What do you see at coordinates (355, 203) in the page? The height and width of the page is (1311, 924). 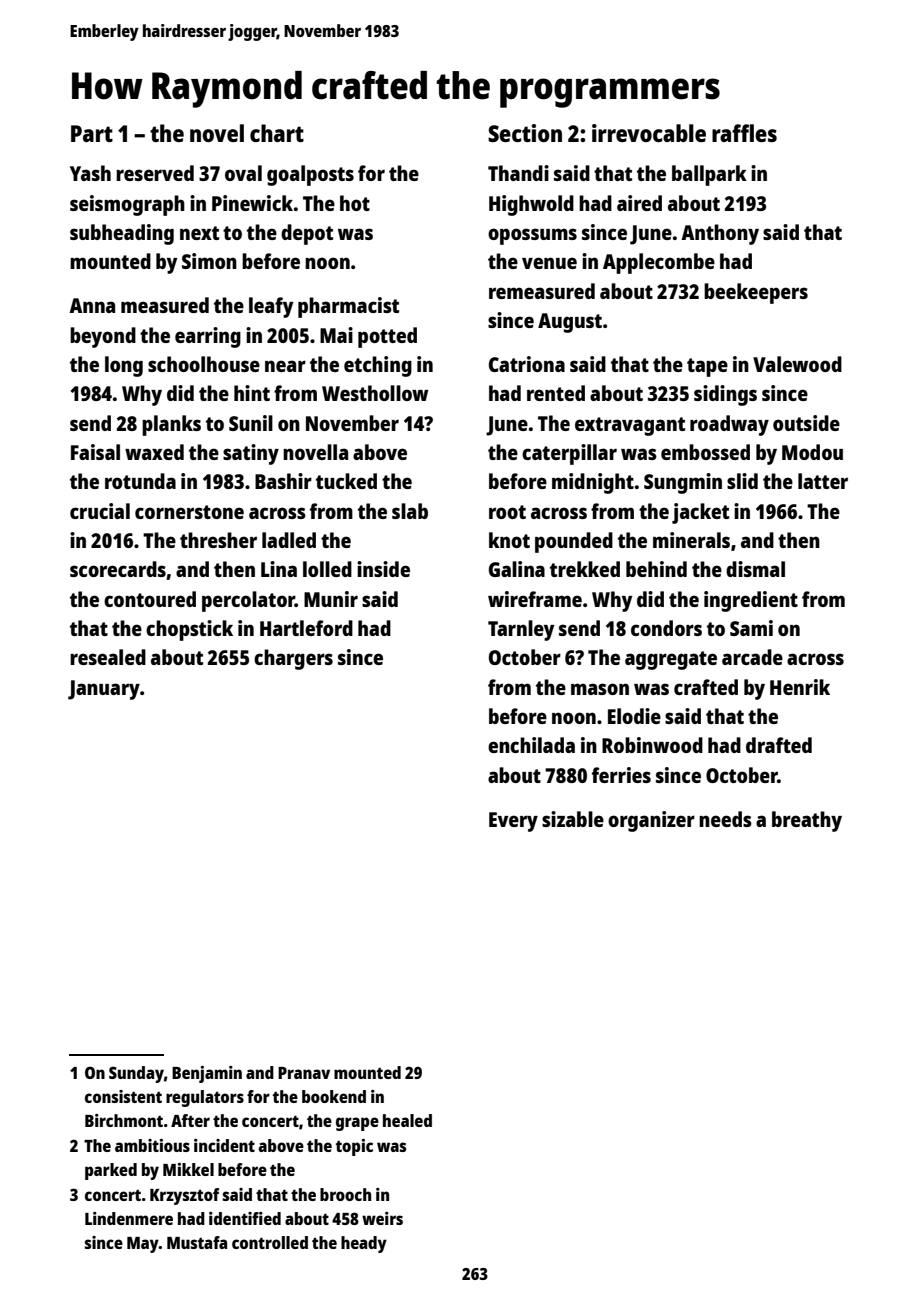 I see `hot` at bounding box center [355, 203].
